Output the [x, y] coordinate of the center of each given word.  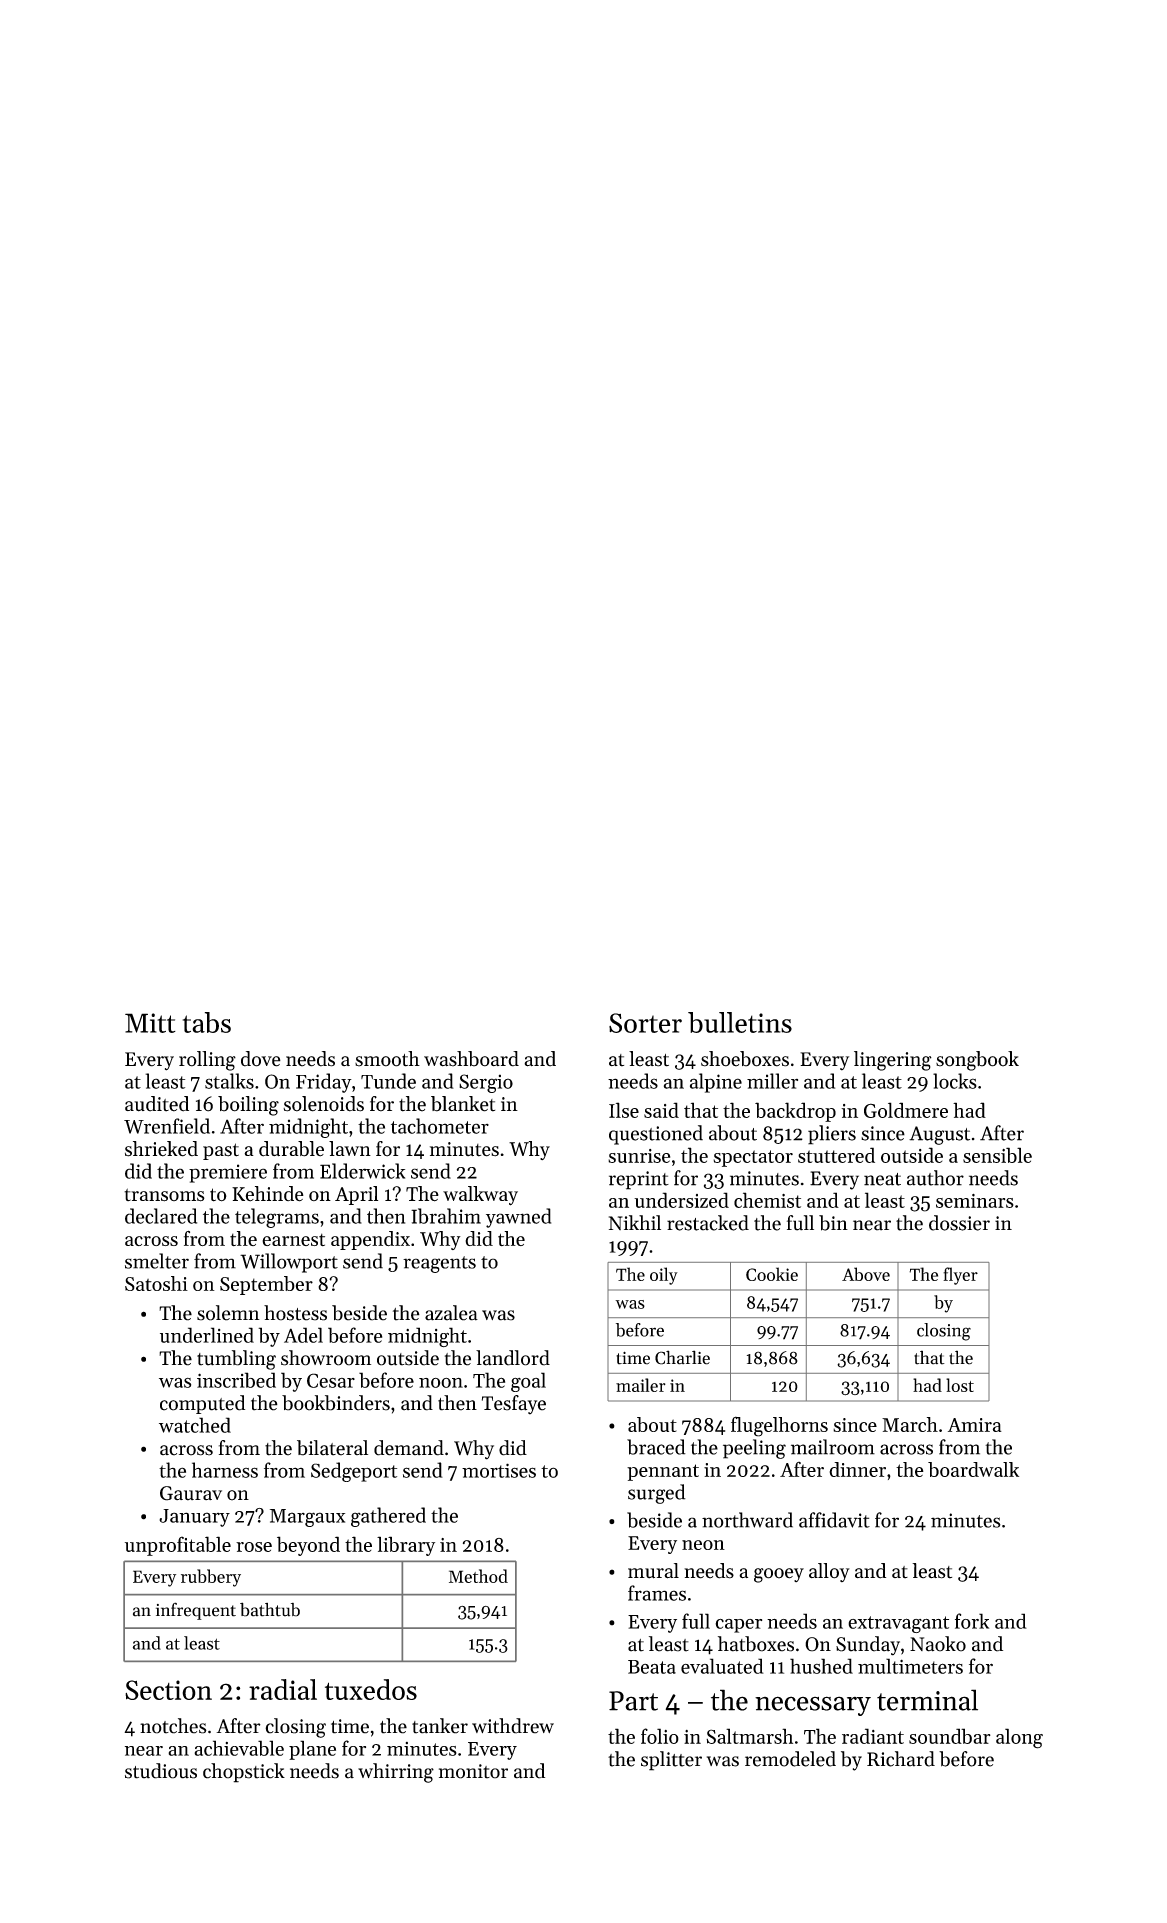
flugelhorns [779, 1426]
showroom [326, 1358]
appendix [370, 1240]
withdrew [513, 1726]
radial [283, 1689]
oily [664, 1276]
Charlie [682, 1357]
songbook [977, 1061]
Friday [324, 1083]
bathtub [270, 1609]
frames [657, 1593]
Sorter [645, 1023]
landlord [513, 1358]
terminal [927, 1700]
